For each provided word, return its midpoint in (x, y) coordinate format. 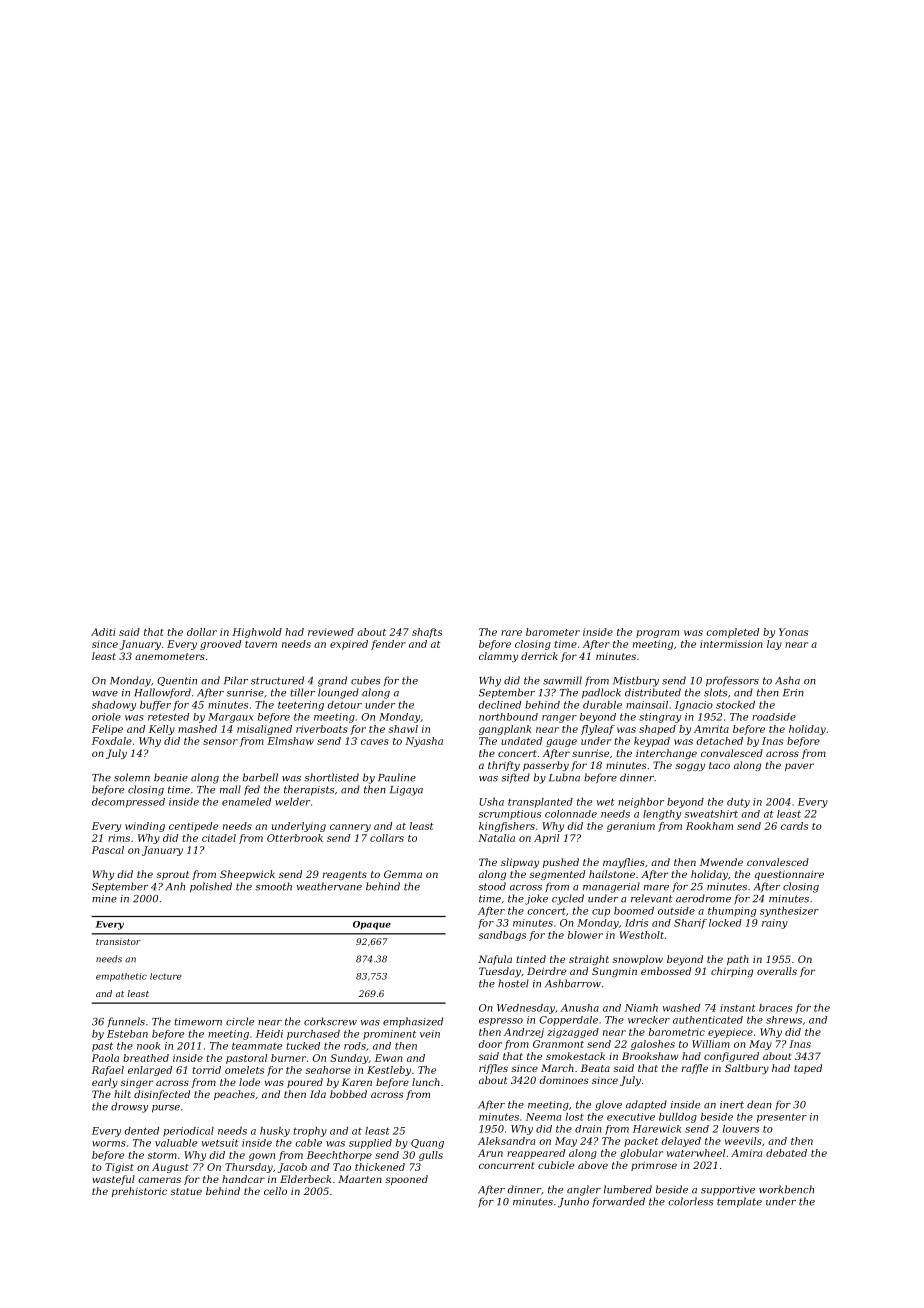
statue (186, 1191)
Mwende (721, 862)
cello (275, 1191)
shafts (427, 633)
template (739, 1202)
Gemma (403, 874)
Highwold (257, 633)
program (657, 634)
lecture (166, 976)
